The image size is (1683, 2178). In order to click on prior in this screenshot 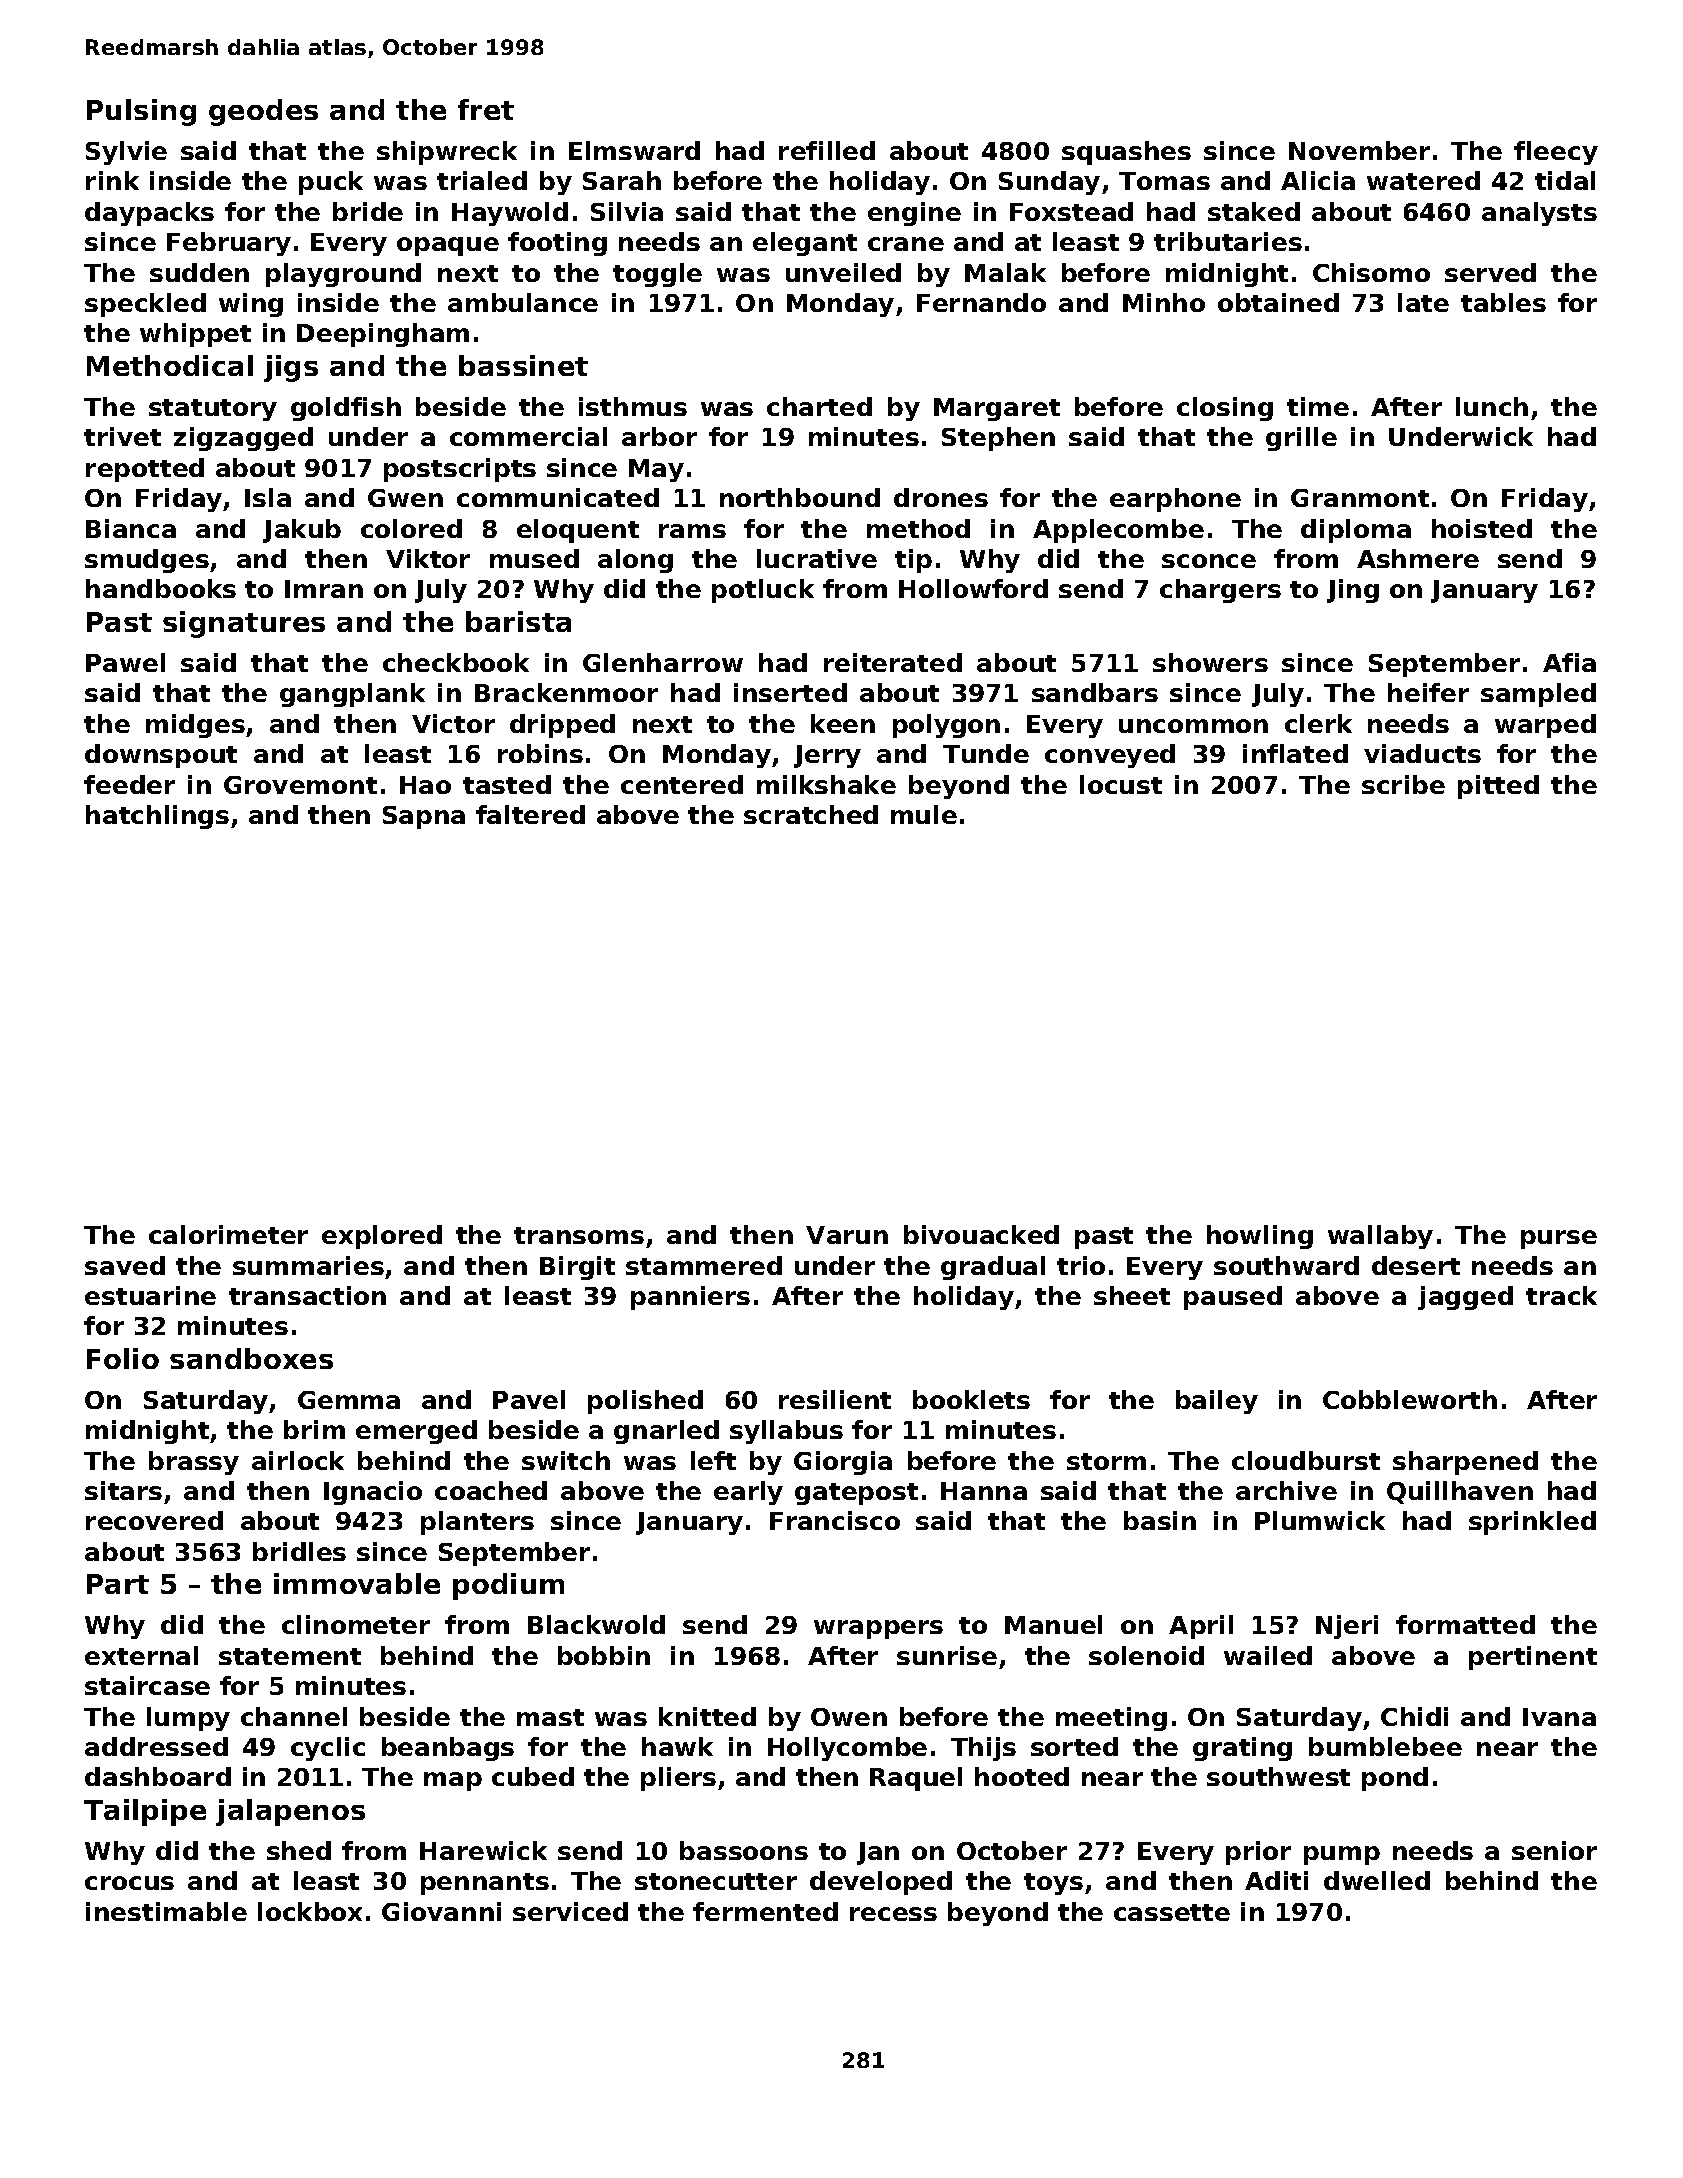, I will do `click(1258, 1853)`.
